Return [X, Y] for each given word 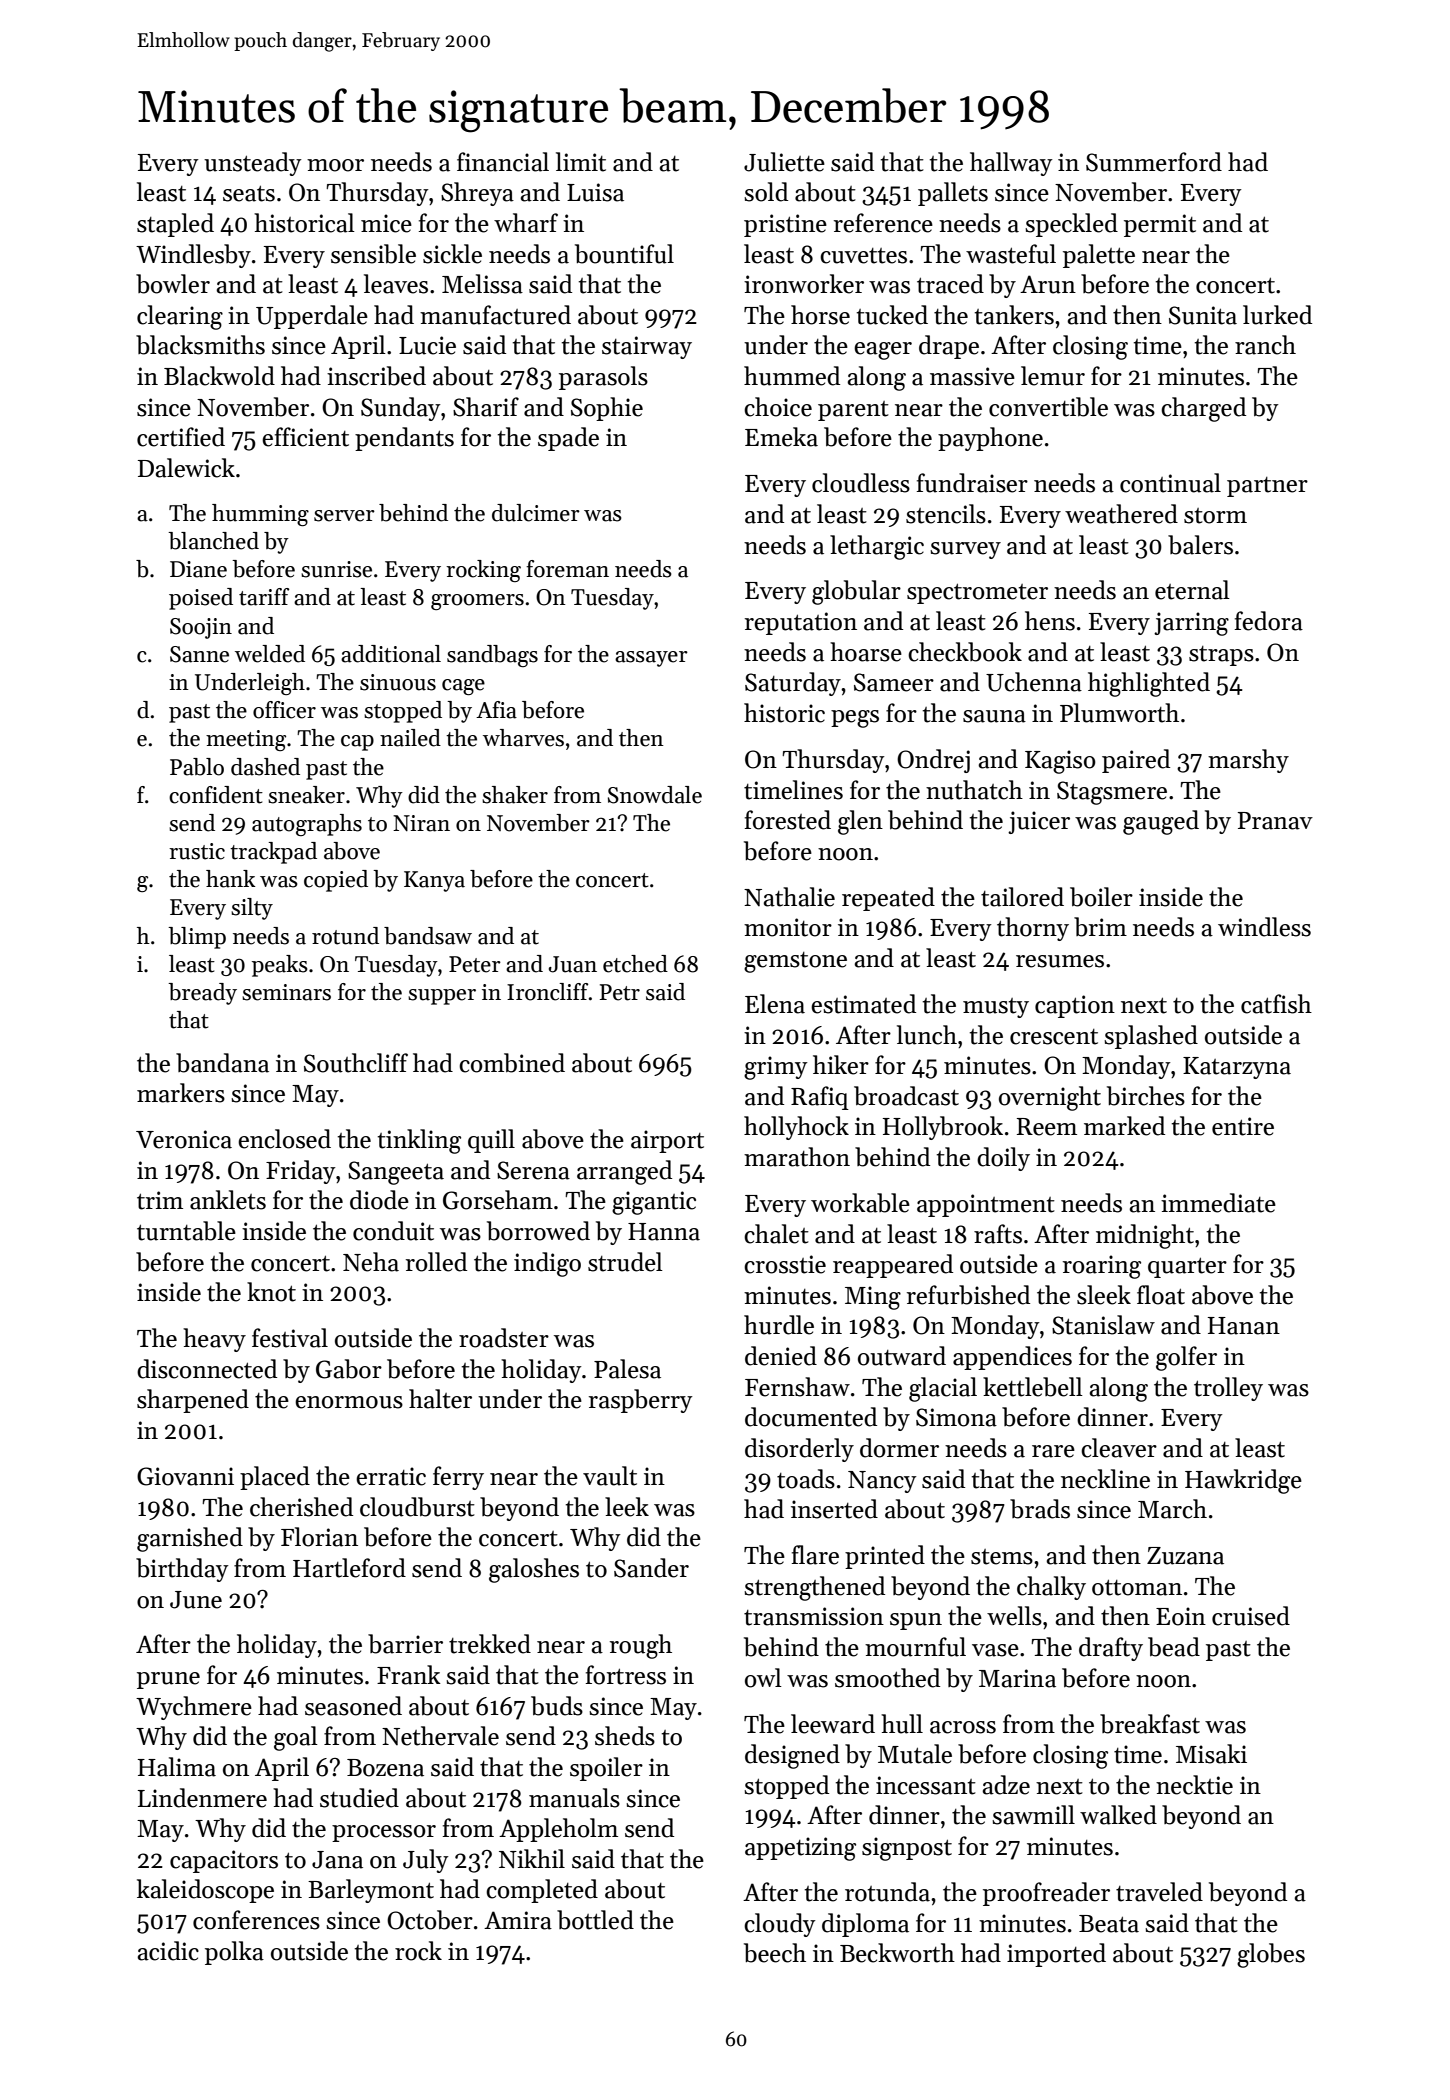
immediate [1218, 1203]
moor [335, 165]
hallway [1011, 164]
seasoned [353, 1706]
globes [1271, 1955]
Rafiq [820, 1098]
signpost [907, 1849]
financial [503, 162]
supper [442, 997]
